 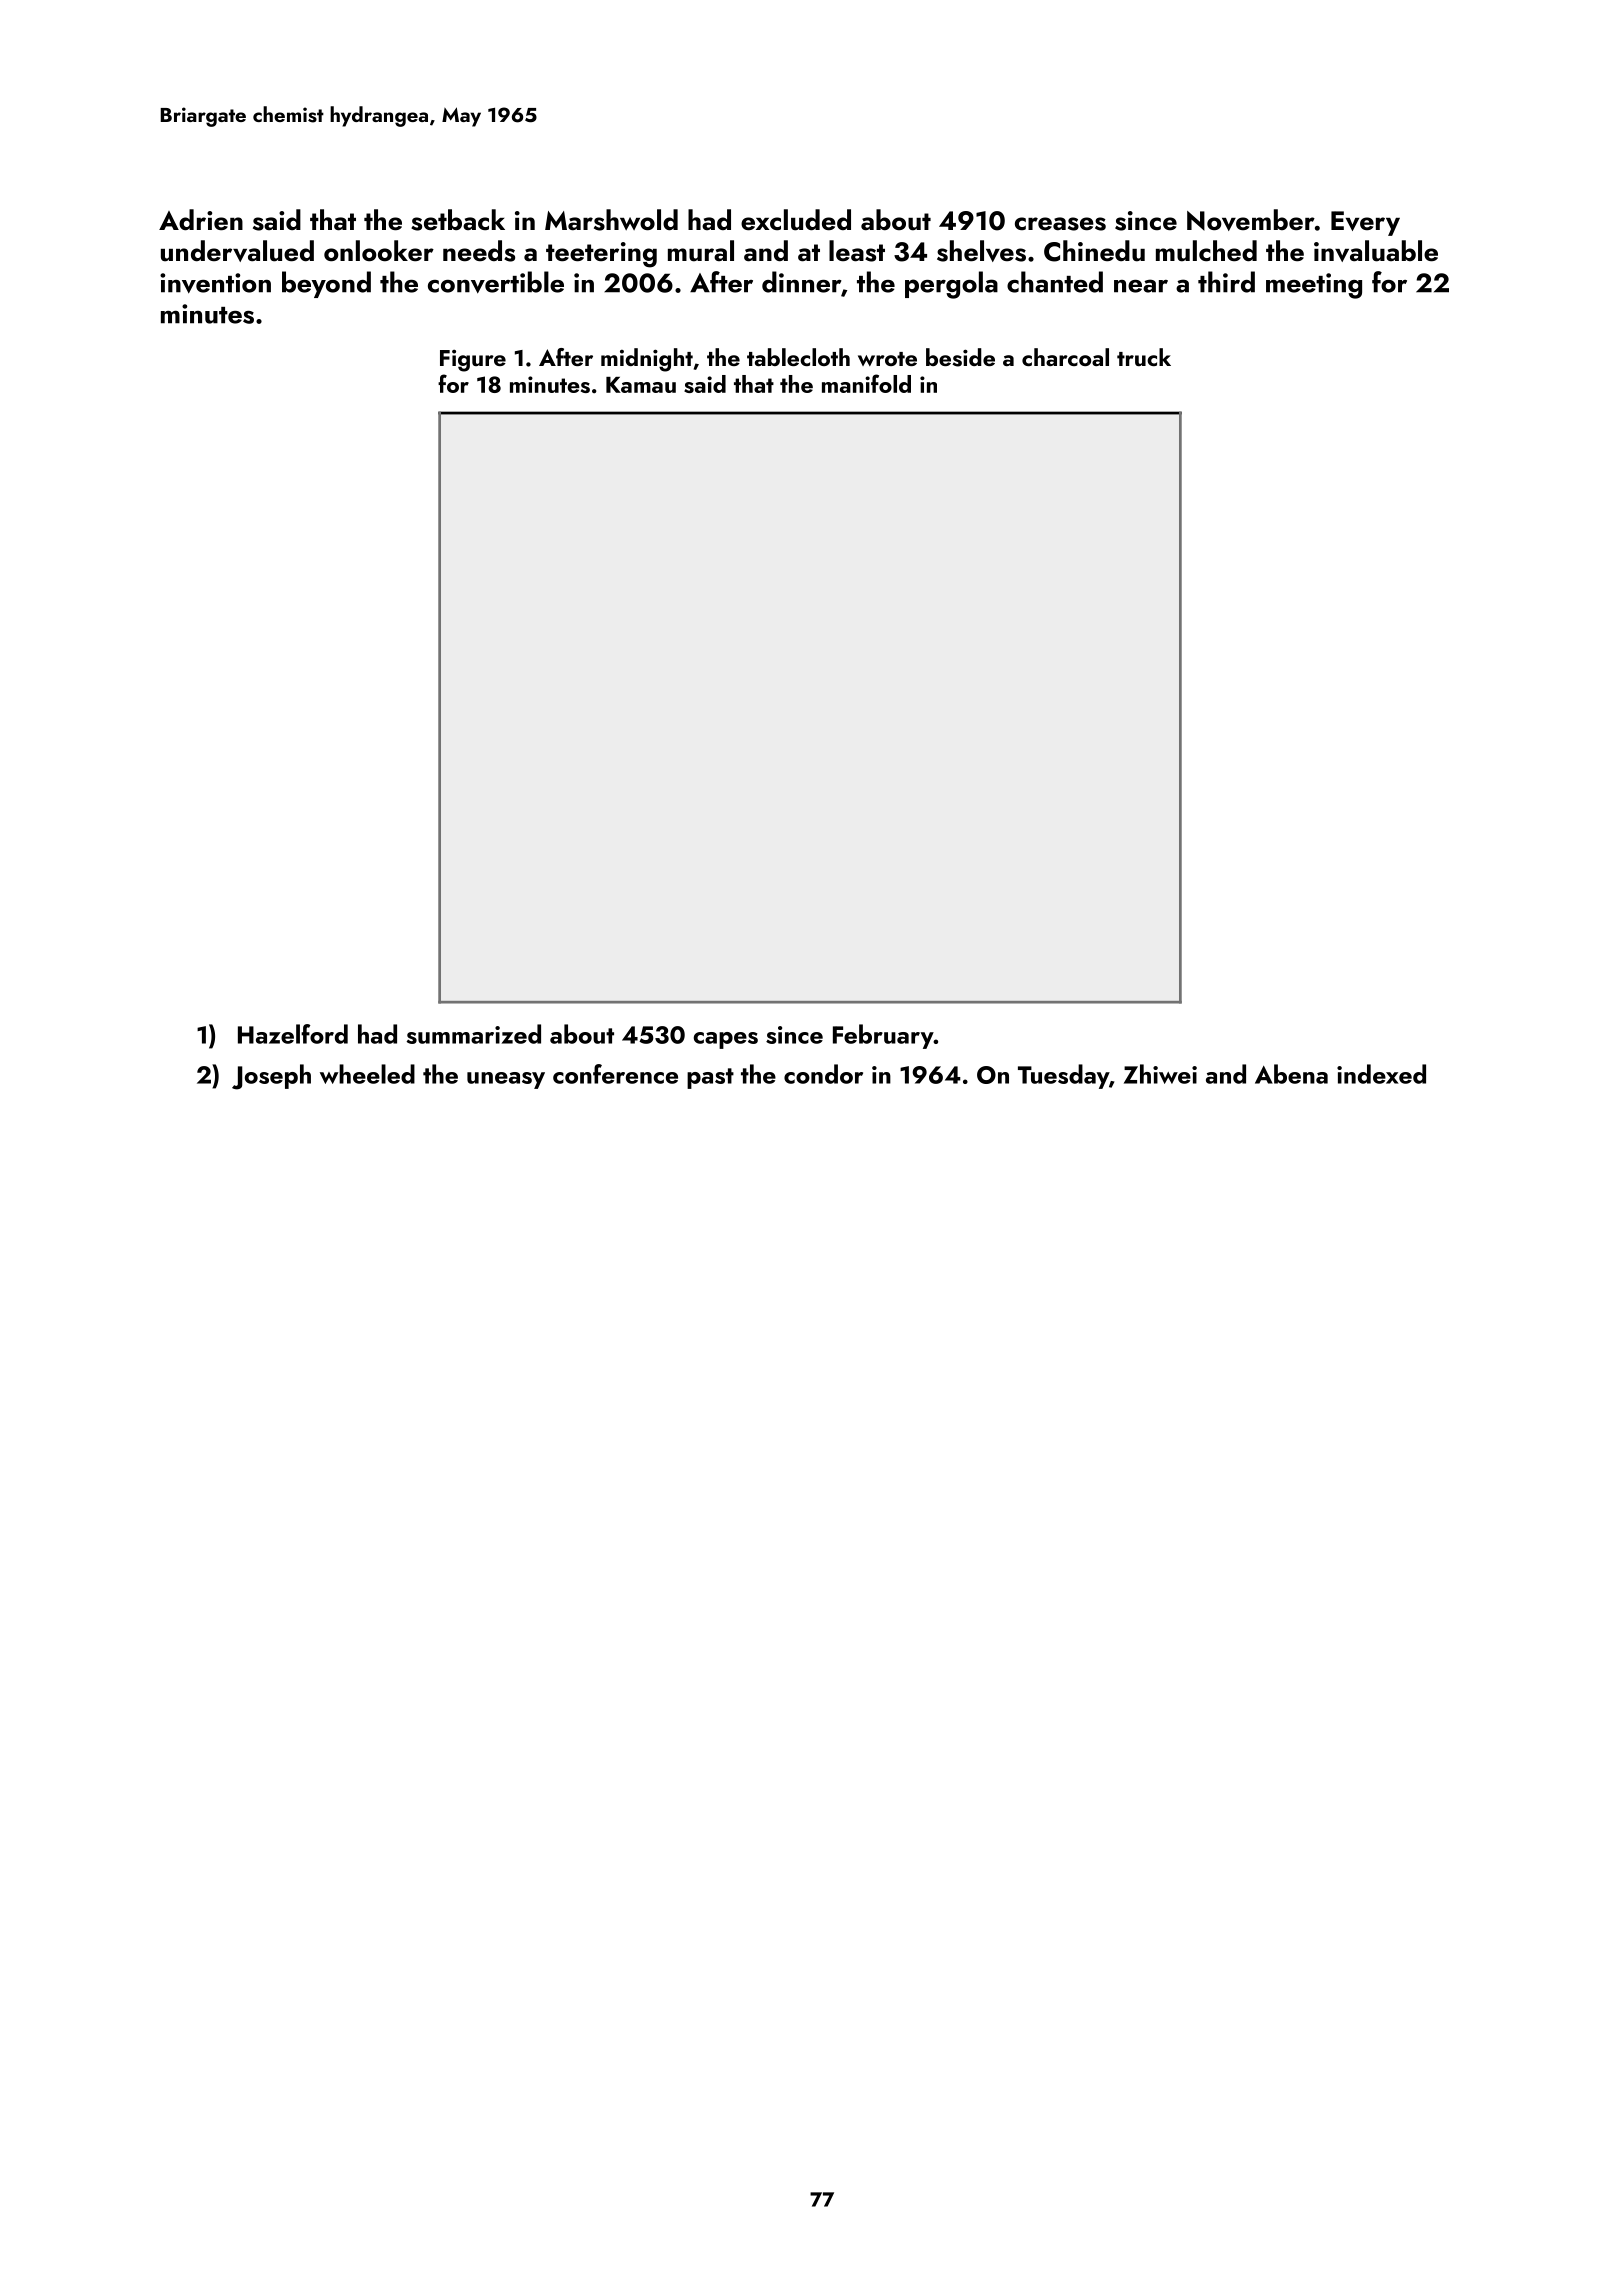 What do you see at coordinates (1365, 223) in the screenshot?
I see `Every` at bounding box center [1365, 223].
